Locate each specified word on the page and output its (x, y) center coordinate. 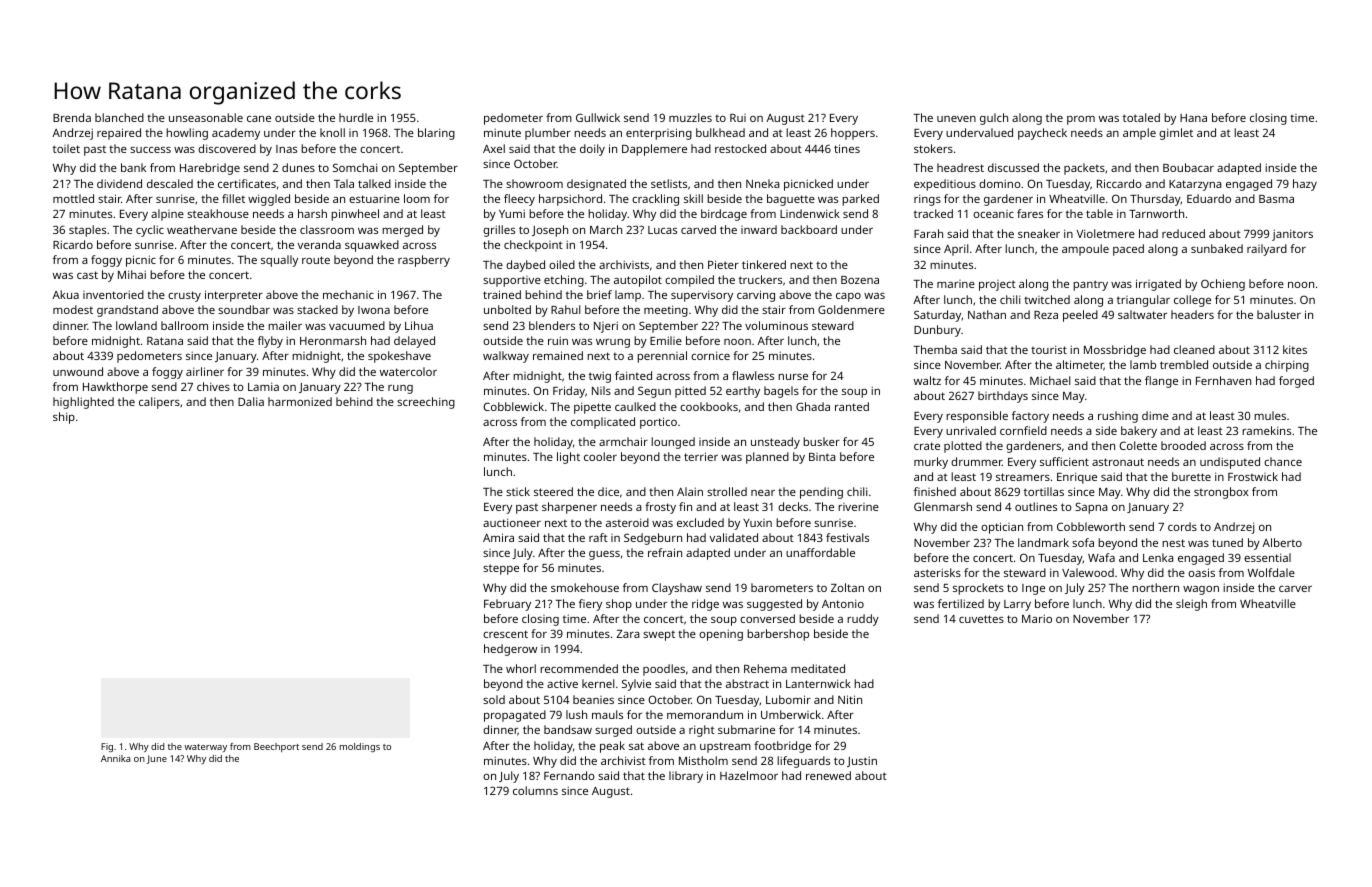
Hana (1193, 118)
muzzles (690, 117)
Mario (1037, 618)
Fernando (569, 775)
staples (87, 231)
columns (535, 790)
